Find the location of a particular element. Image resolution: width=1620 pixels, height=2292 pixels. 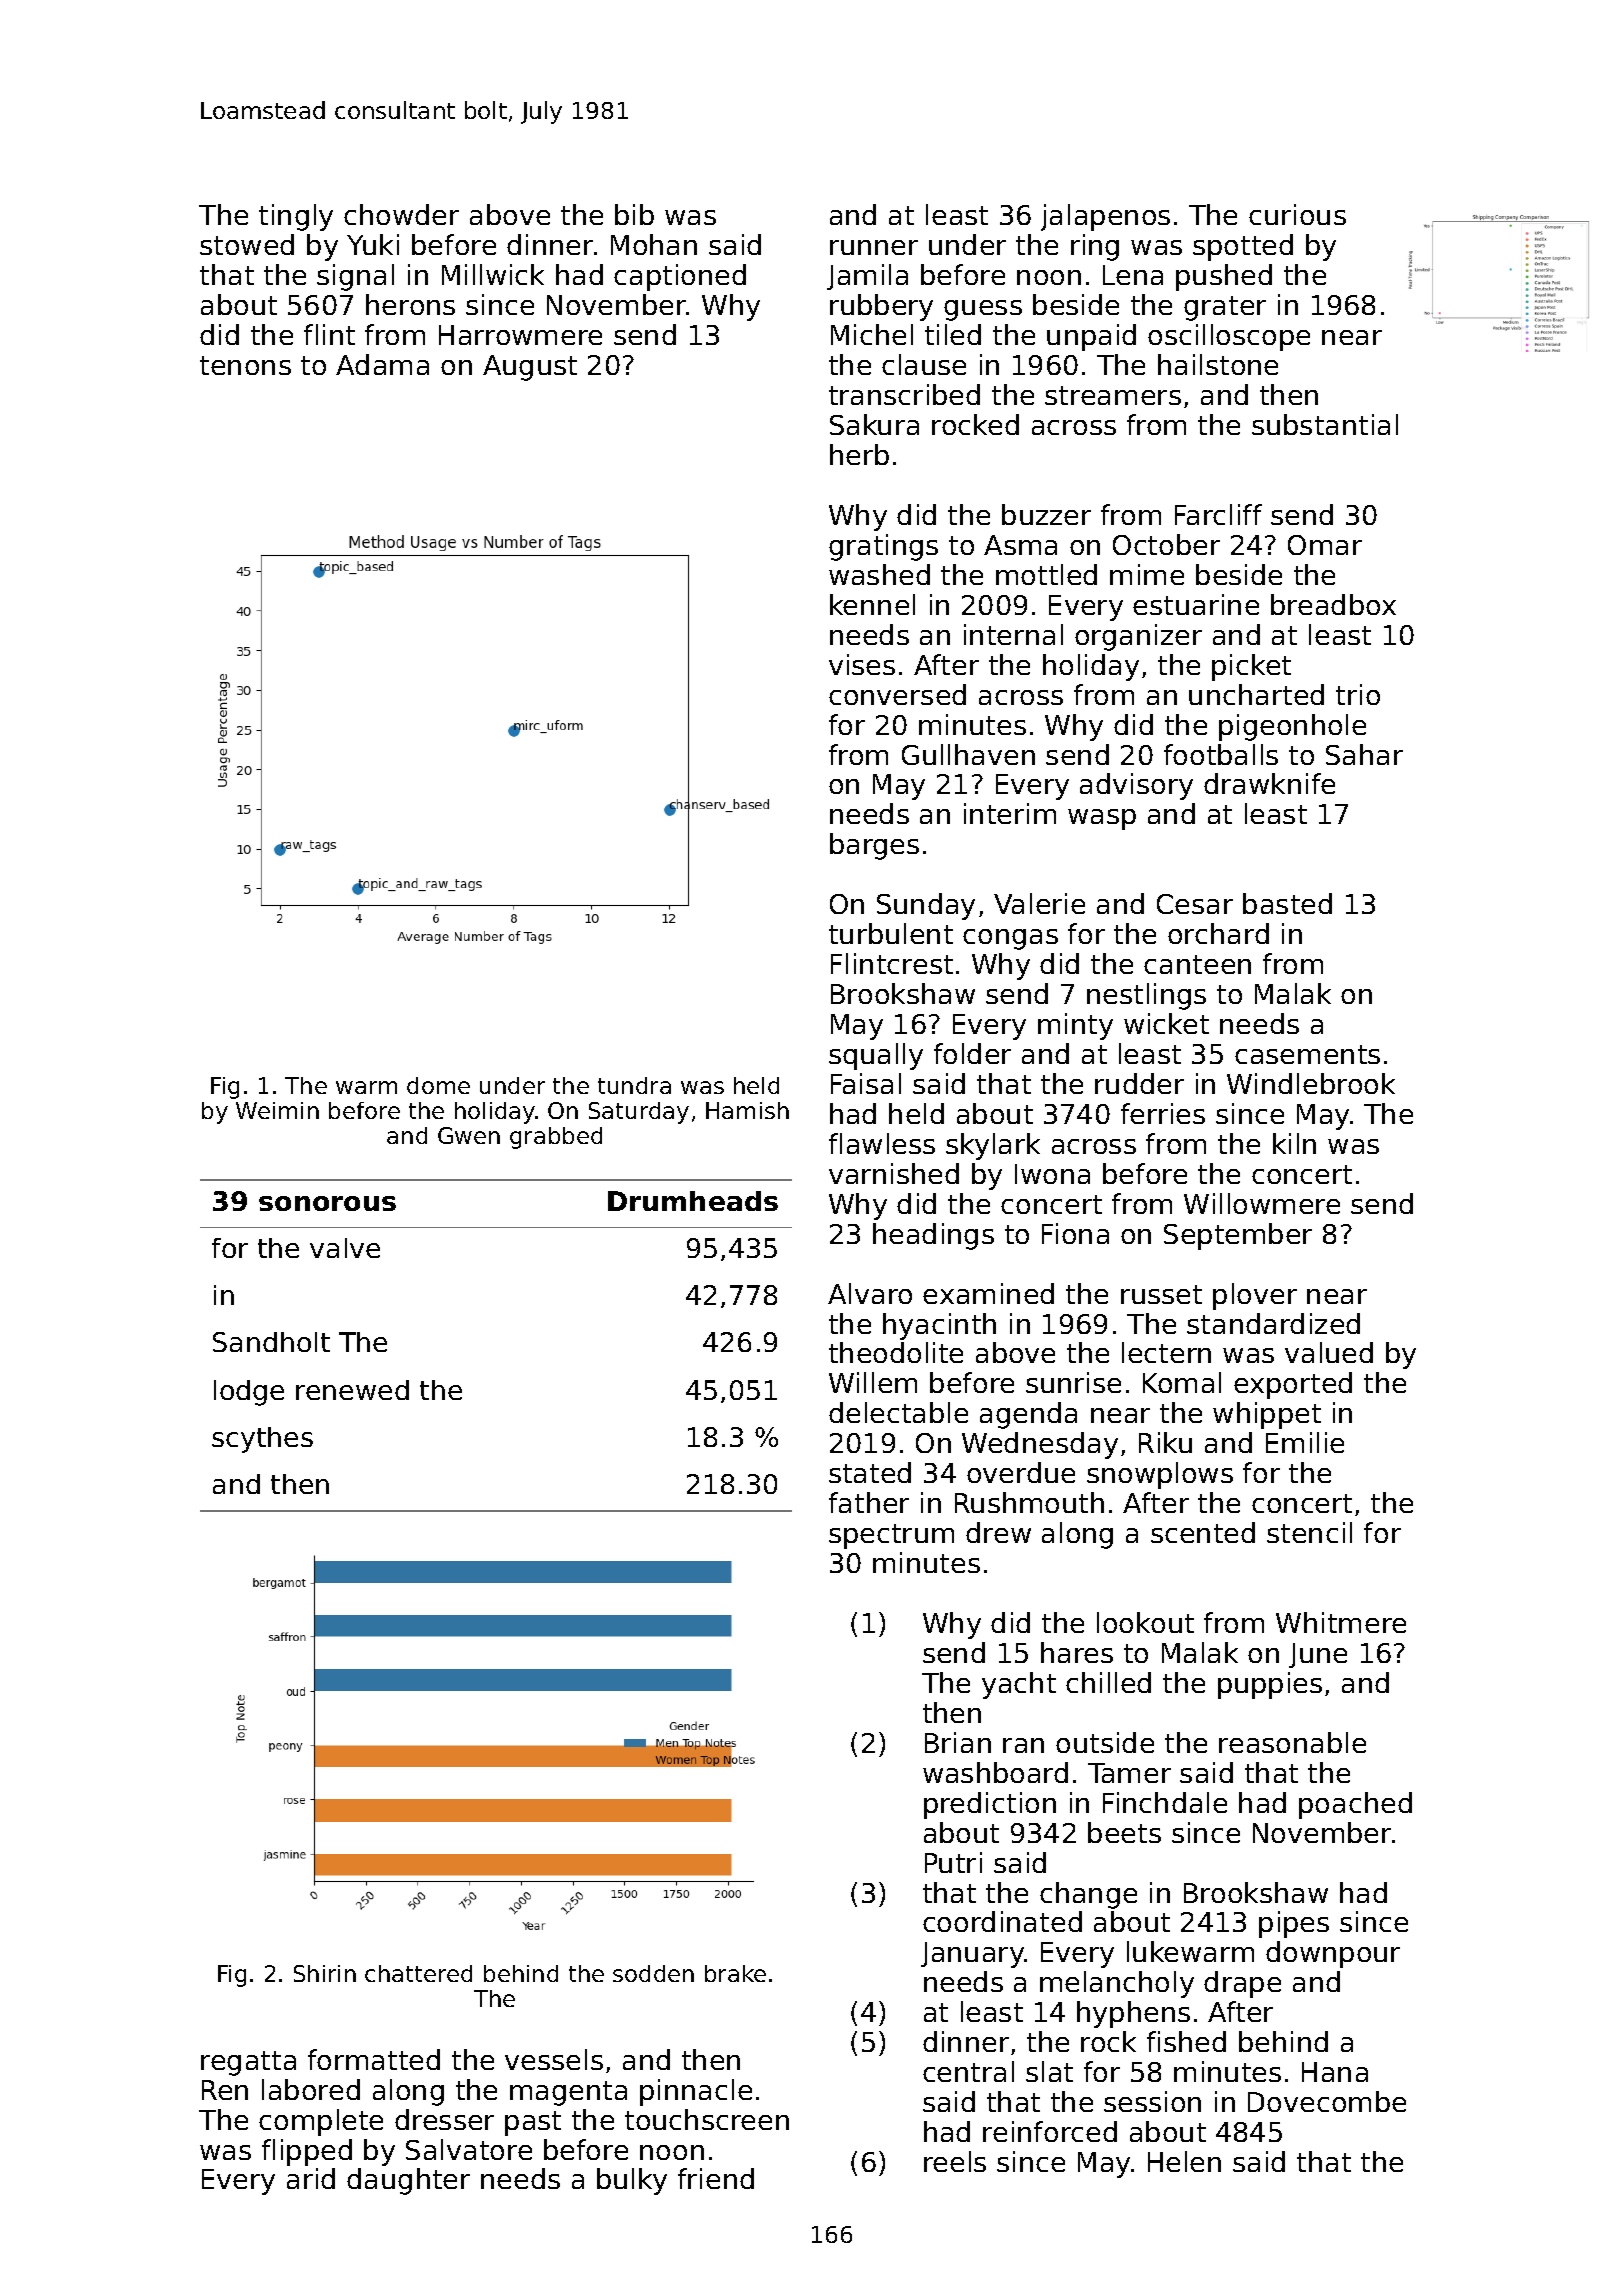

hyacinth is located at coordinates (939, 1326).
